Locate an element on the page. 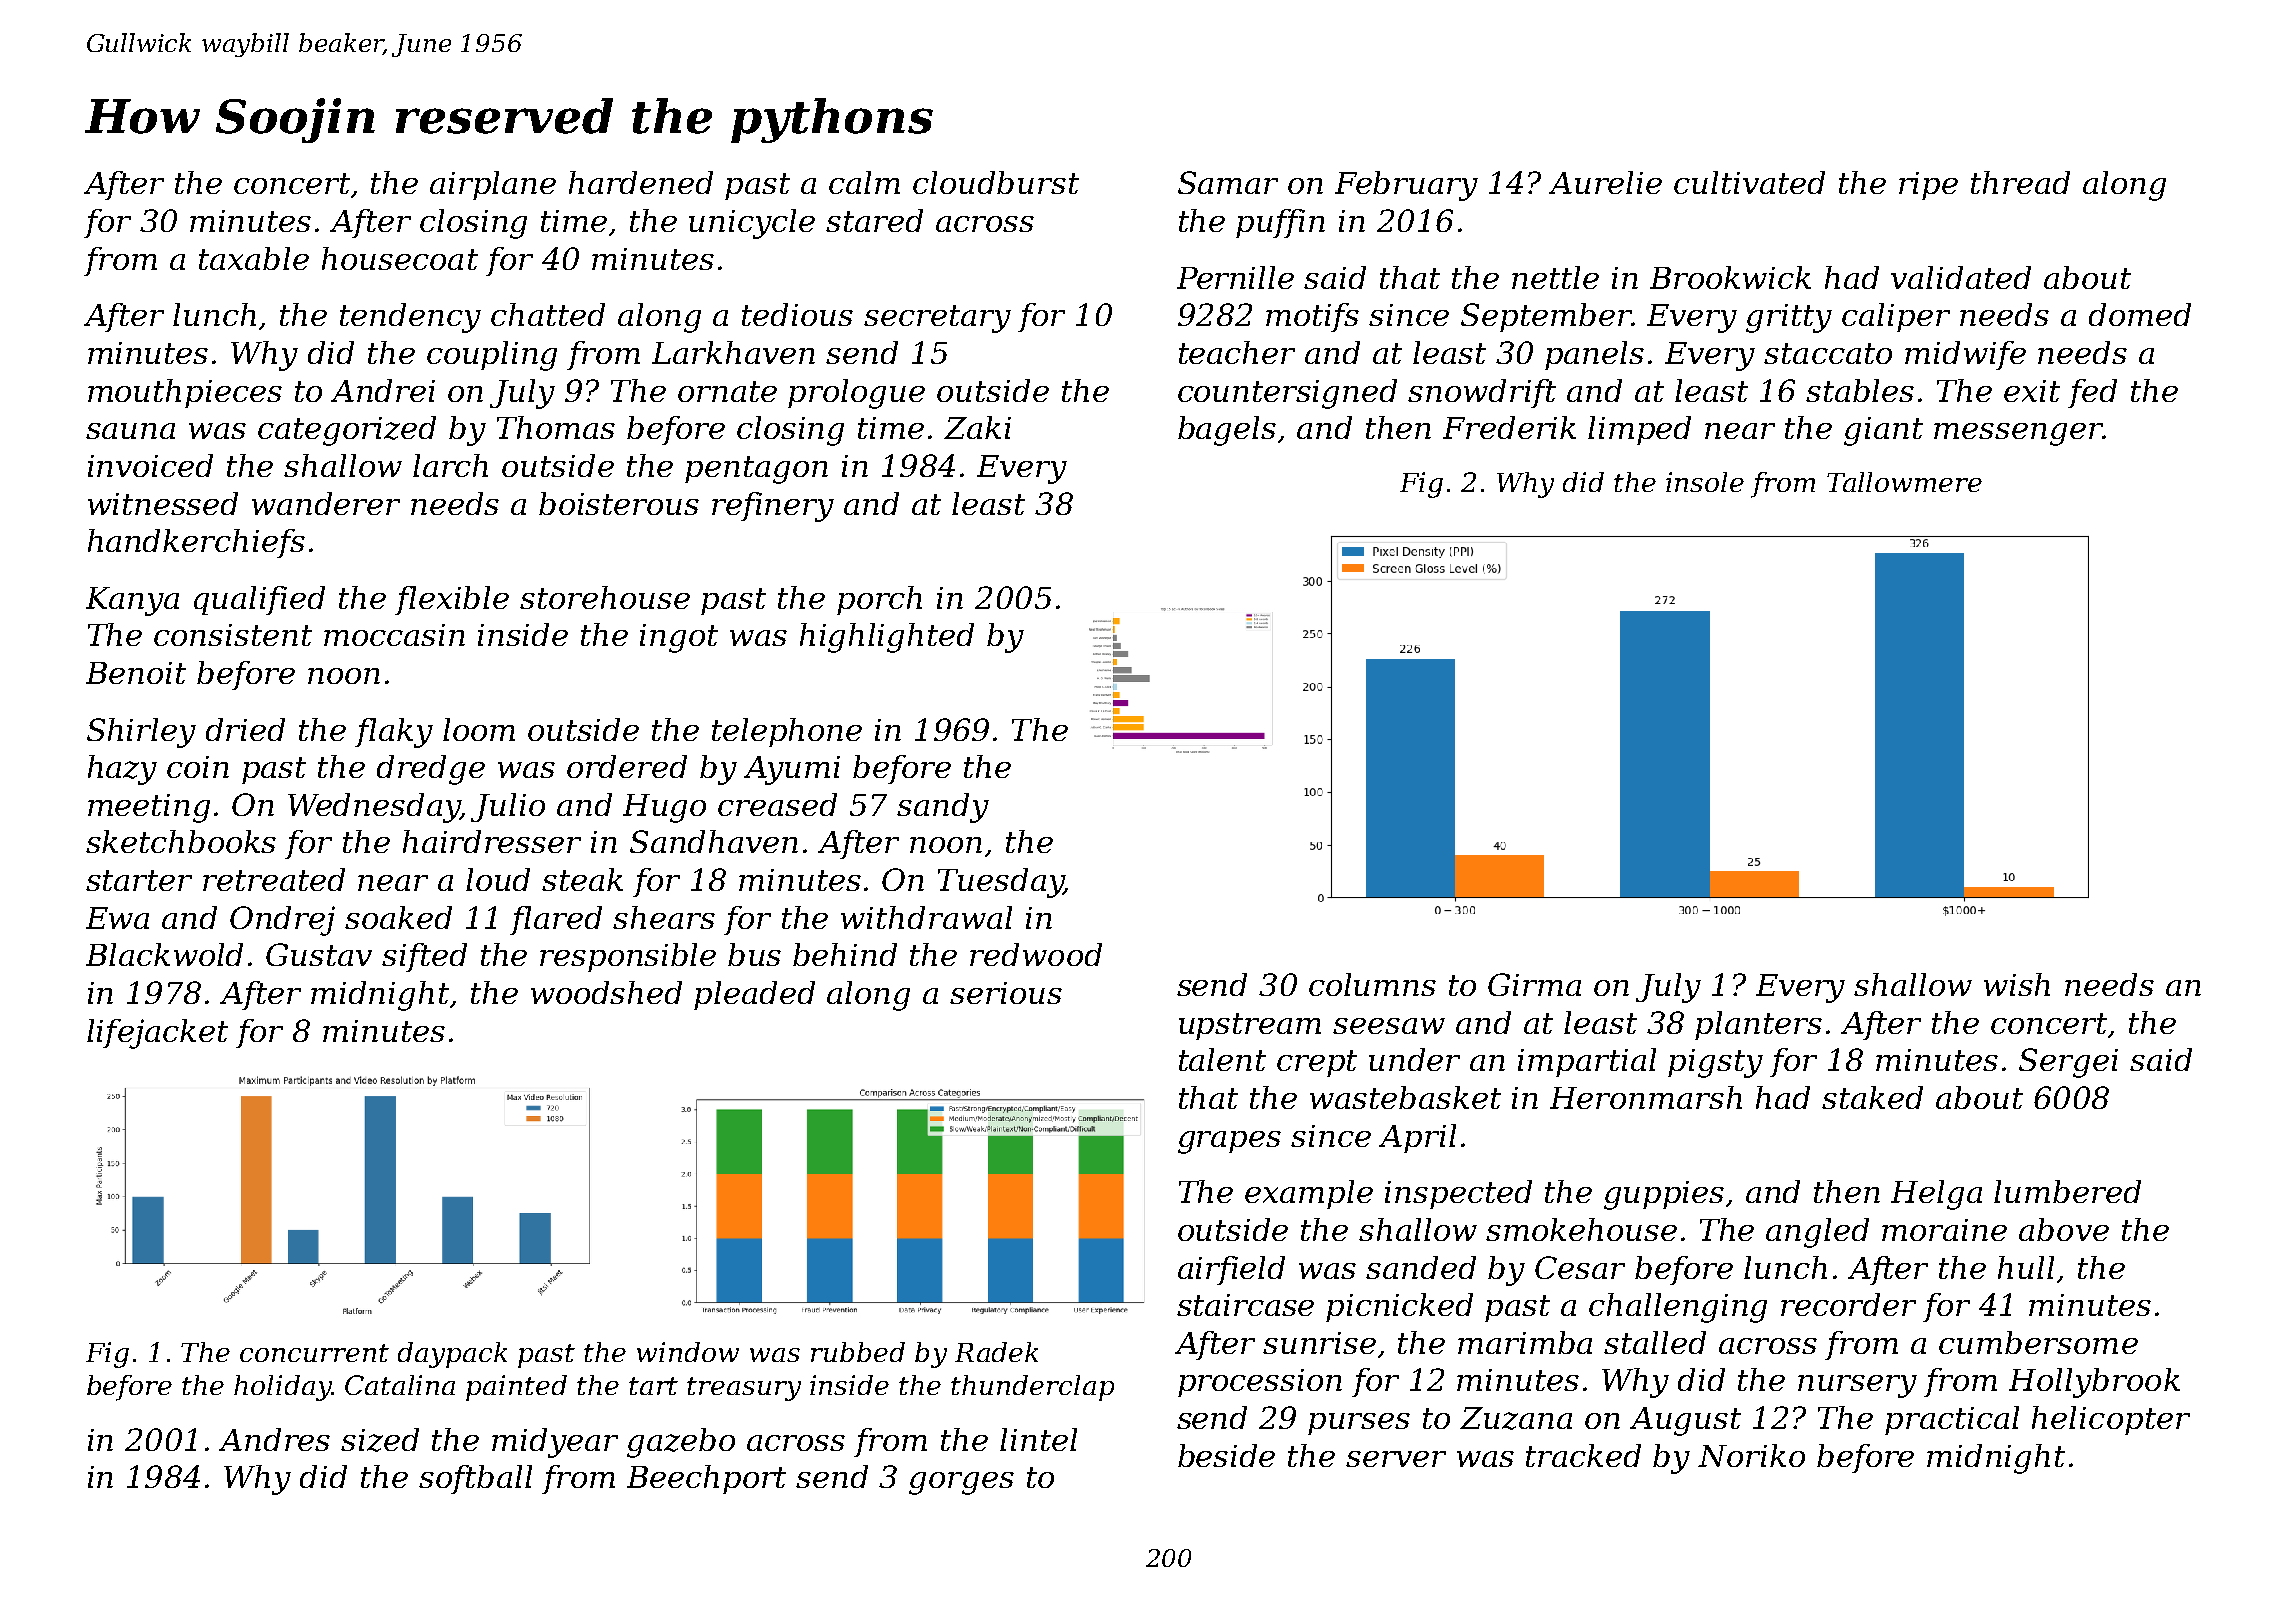 Image resolution: width=2292 pixels, height=1620 pixels. loom is located at coordinates (479, 729).
